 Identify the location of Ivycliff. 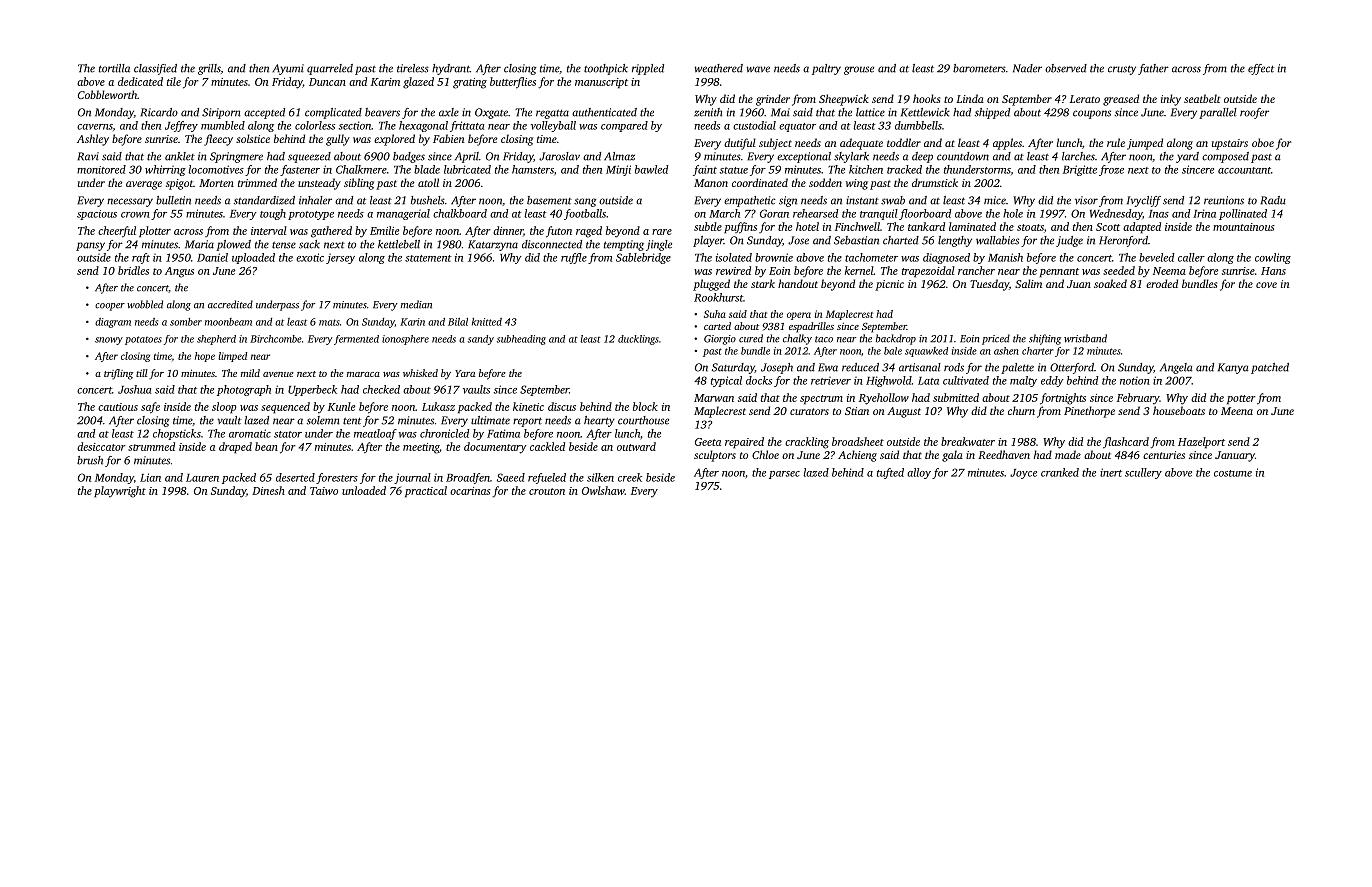
(1144, 201).
